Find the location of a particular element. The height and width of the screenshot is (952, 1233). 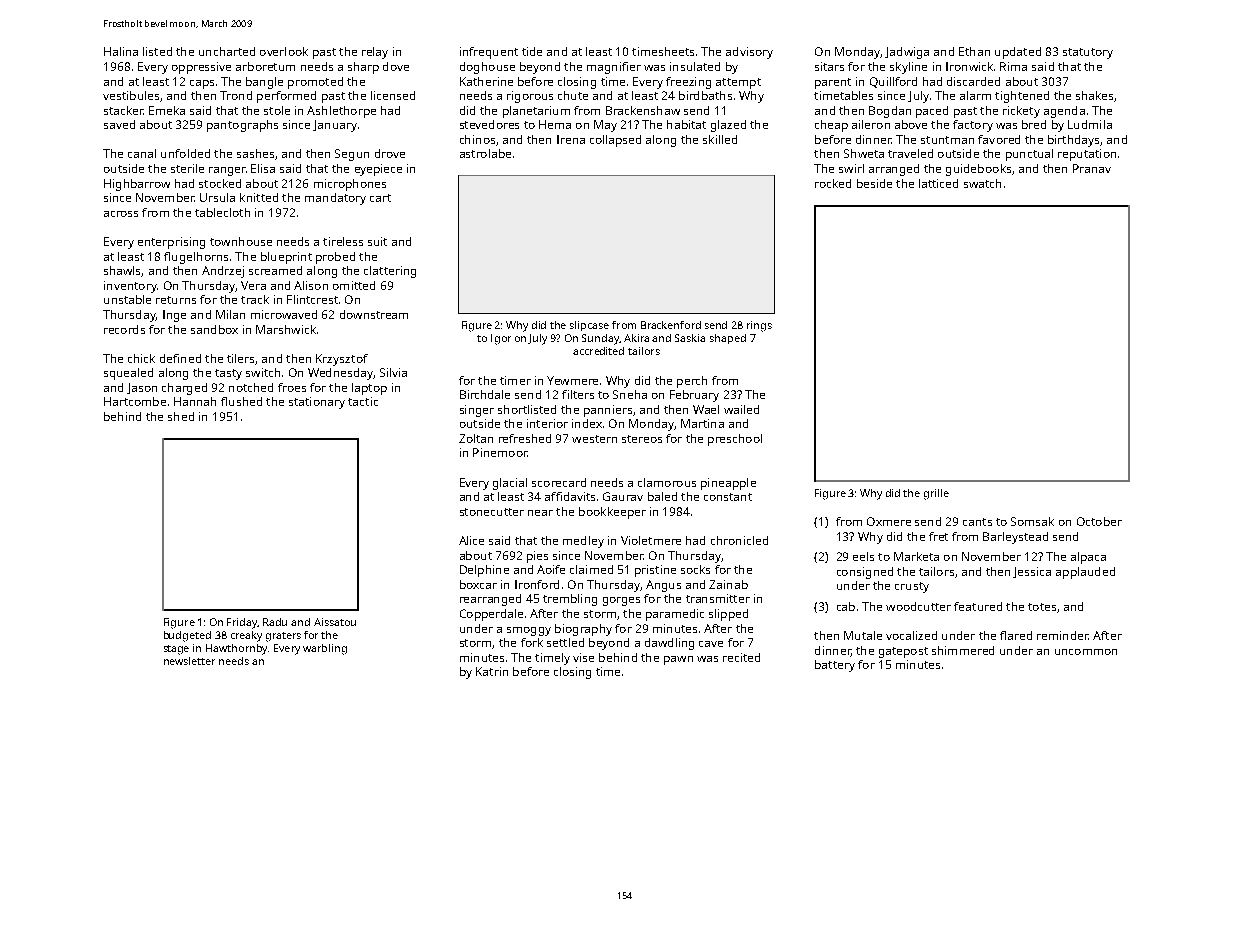

Marketa is located at coordinates (916, 556).
